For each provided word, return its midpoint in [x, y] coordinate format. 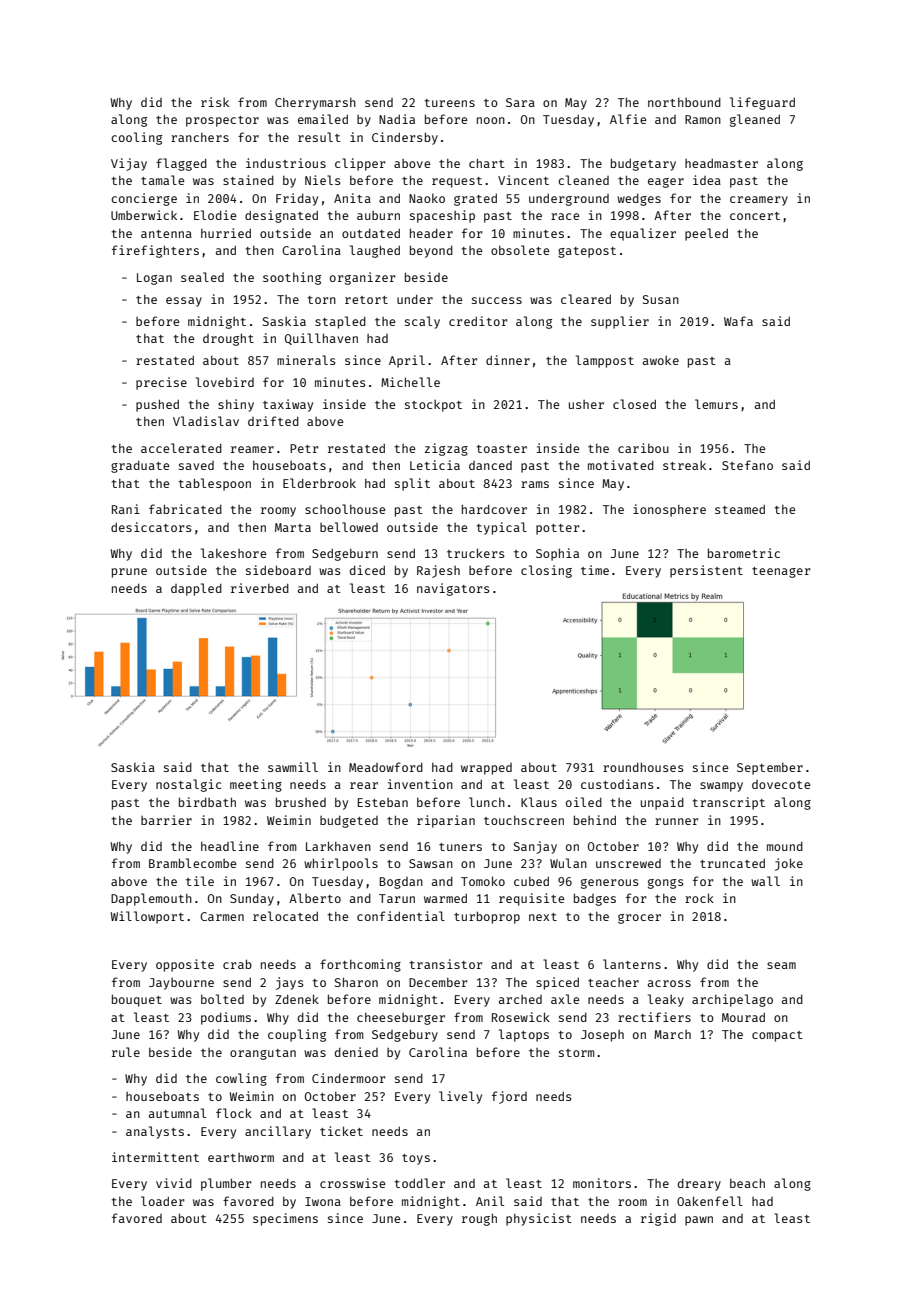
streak [684, 465]
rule [126, 1052]
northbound [684, 102]
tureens [450, 103]
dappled [196, 589]
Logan [154, 279]
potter [558, 529]
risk [215, 102]
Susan [661, 299]
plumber [226, 1184]
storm [576, 1053]
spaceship [442, 216]
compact [777, 1036]
